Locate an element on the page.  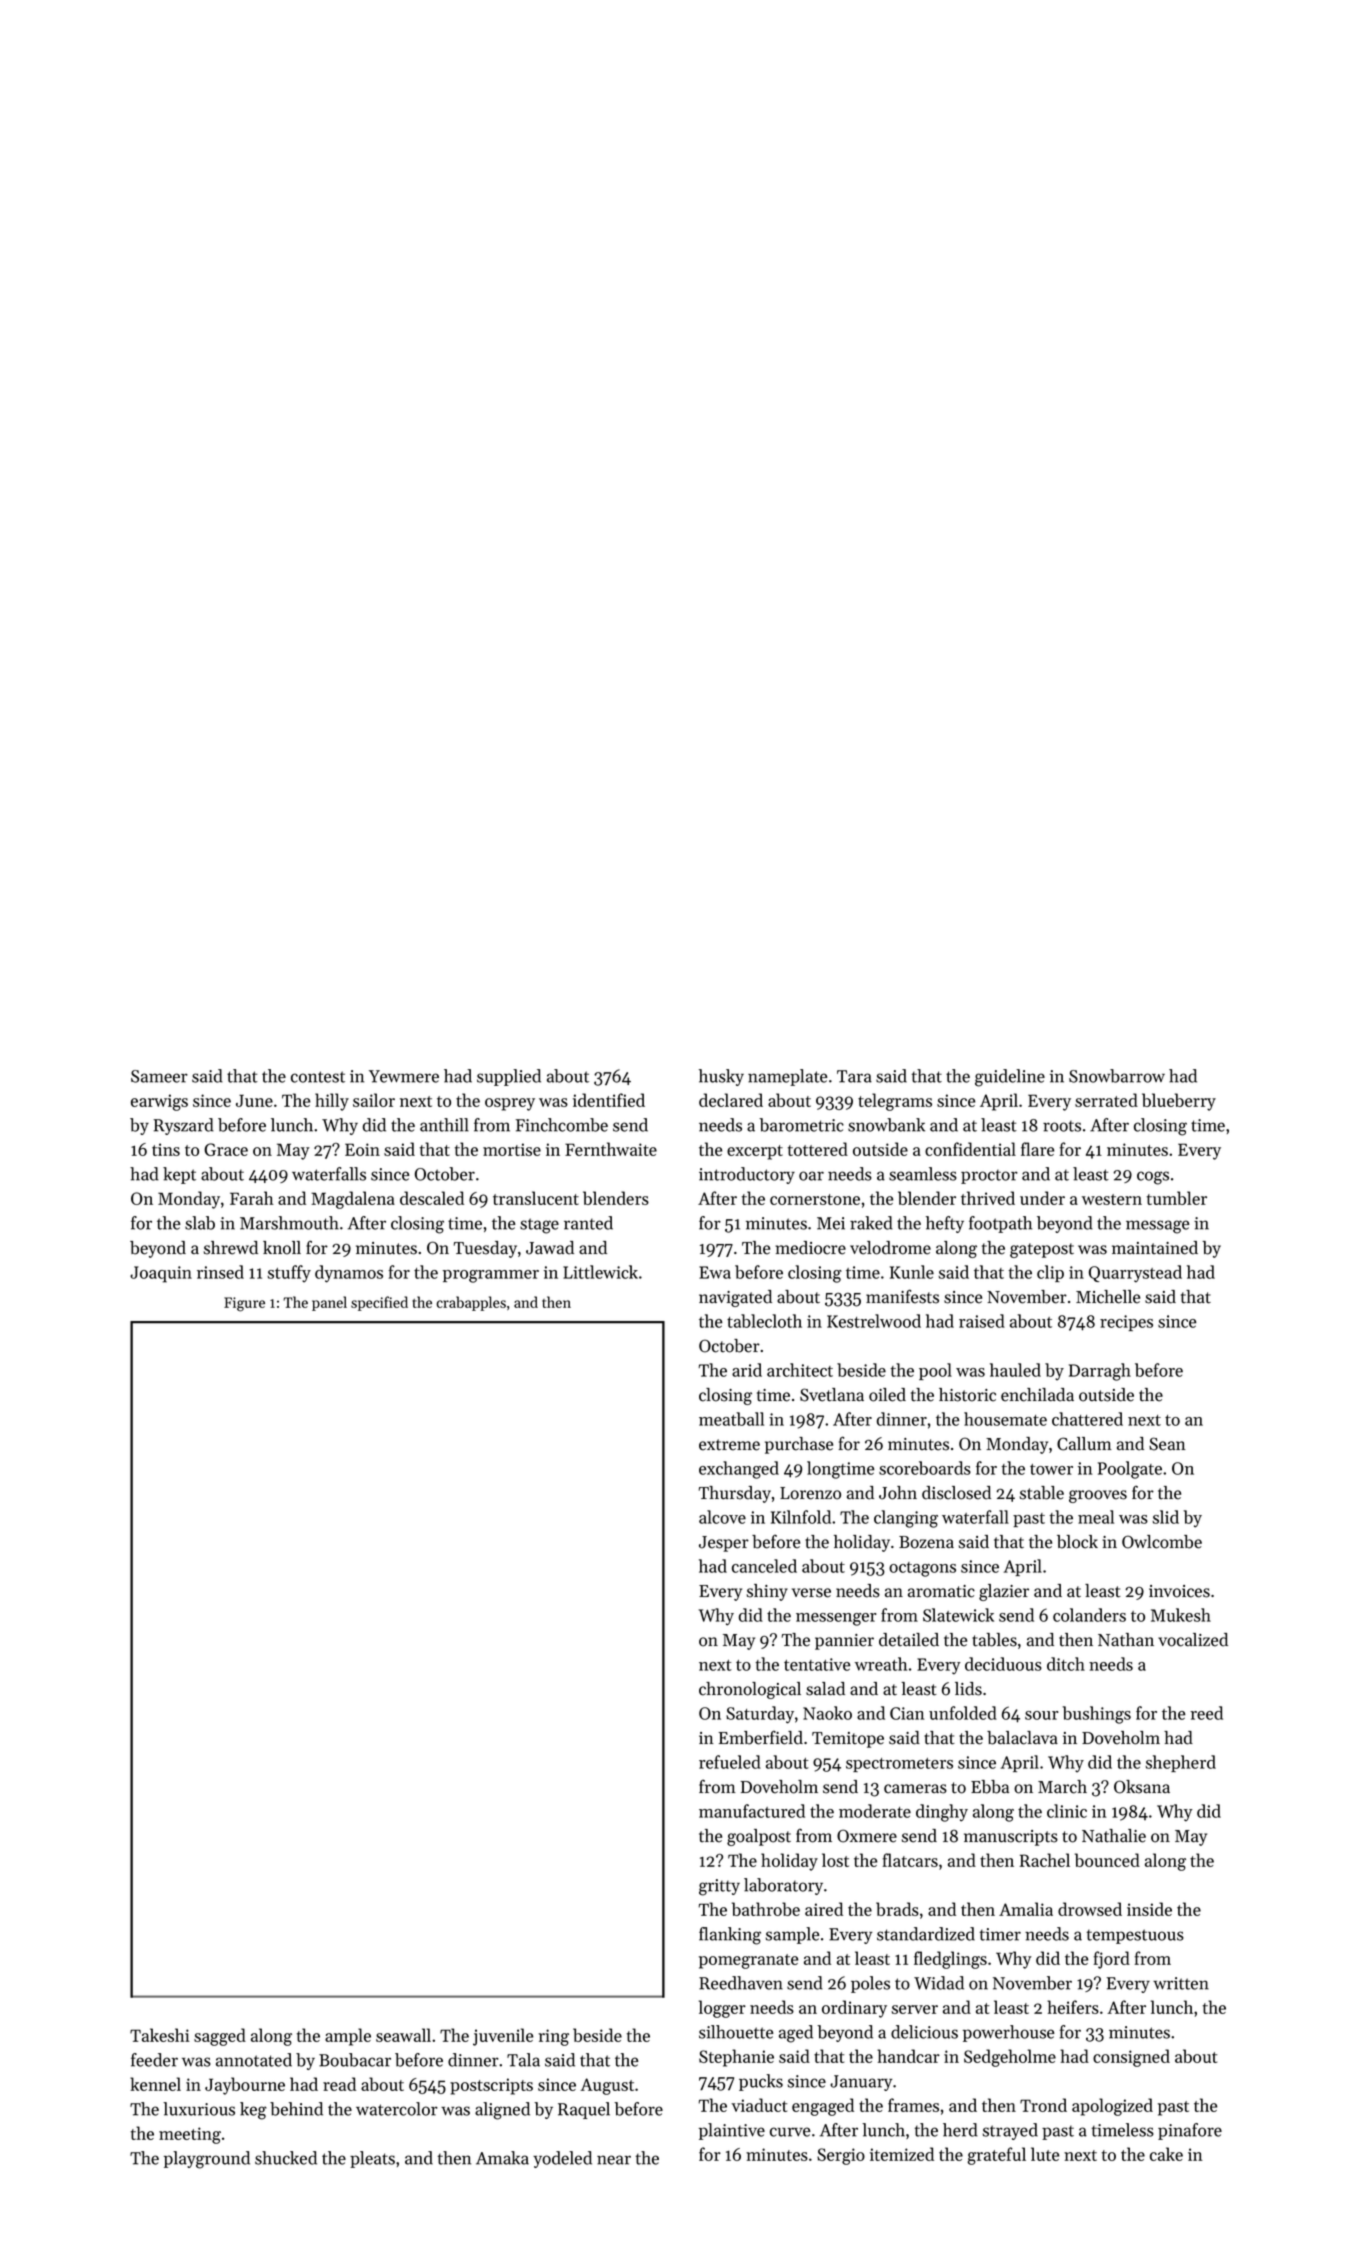
specified is located at coordinates (379, 1303).
